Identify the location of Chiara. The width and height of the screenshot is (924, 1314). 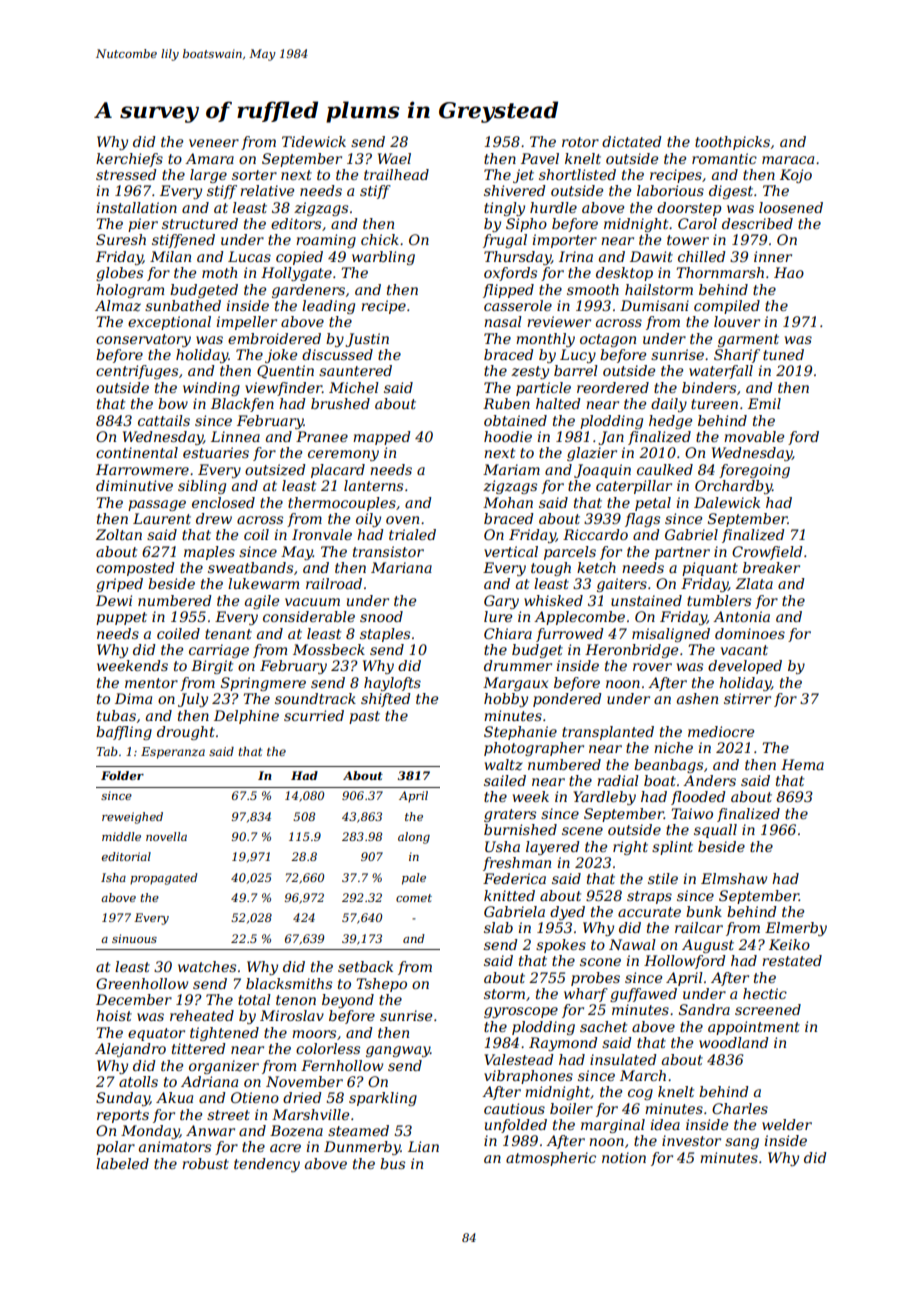
(508, 633).
